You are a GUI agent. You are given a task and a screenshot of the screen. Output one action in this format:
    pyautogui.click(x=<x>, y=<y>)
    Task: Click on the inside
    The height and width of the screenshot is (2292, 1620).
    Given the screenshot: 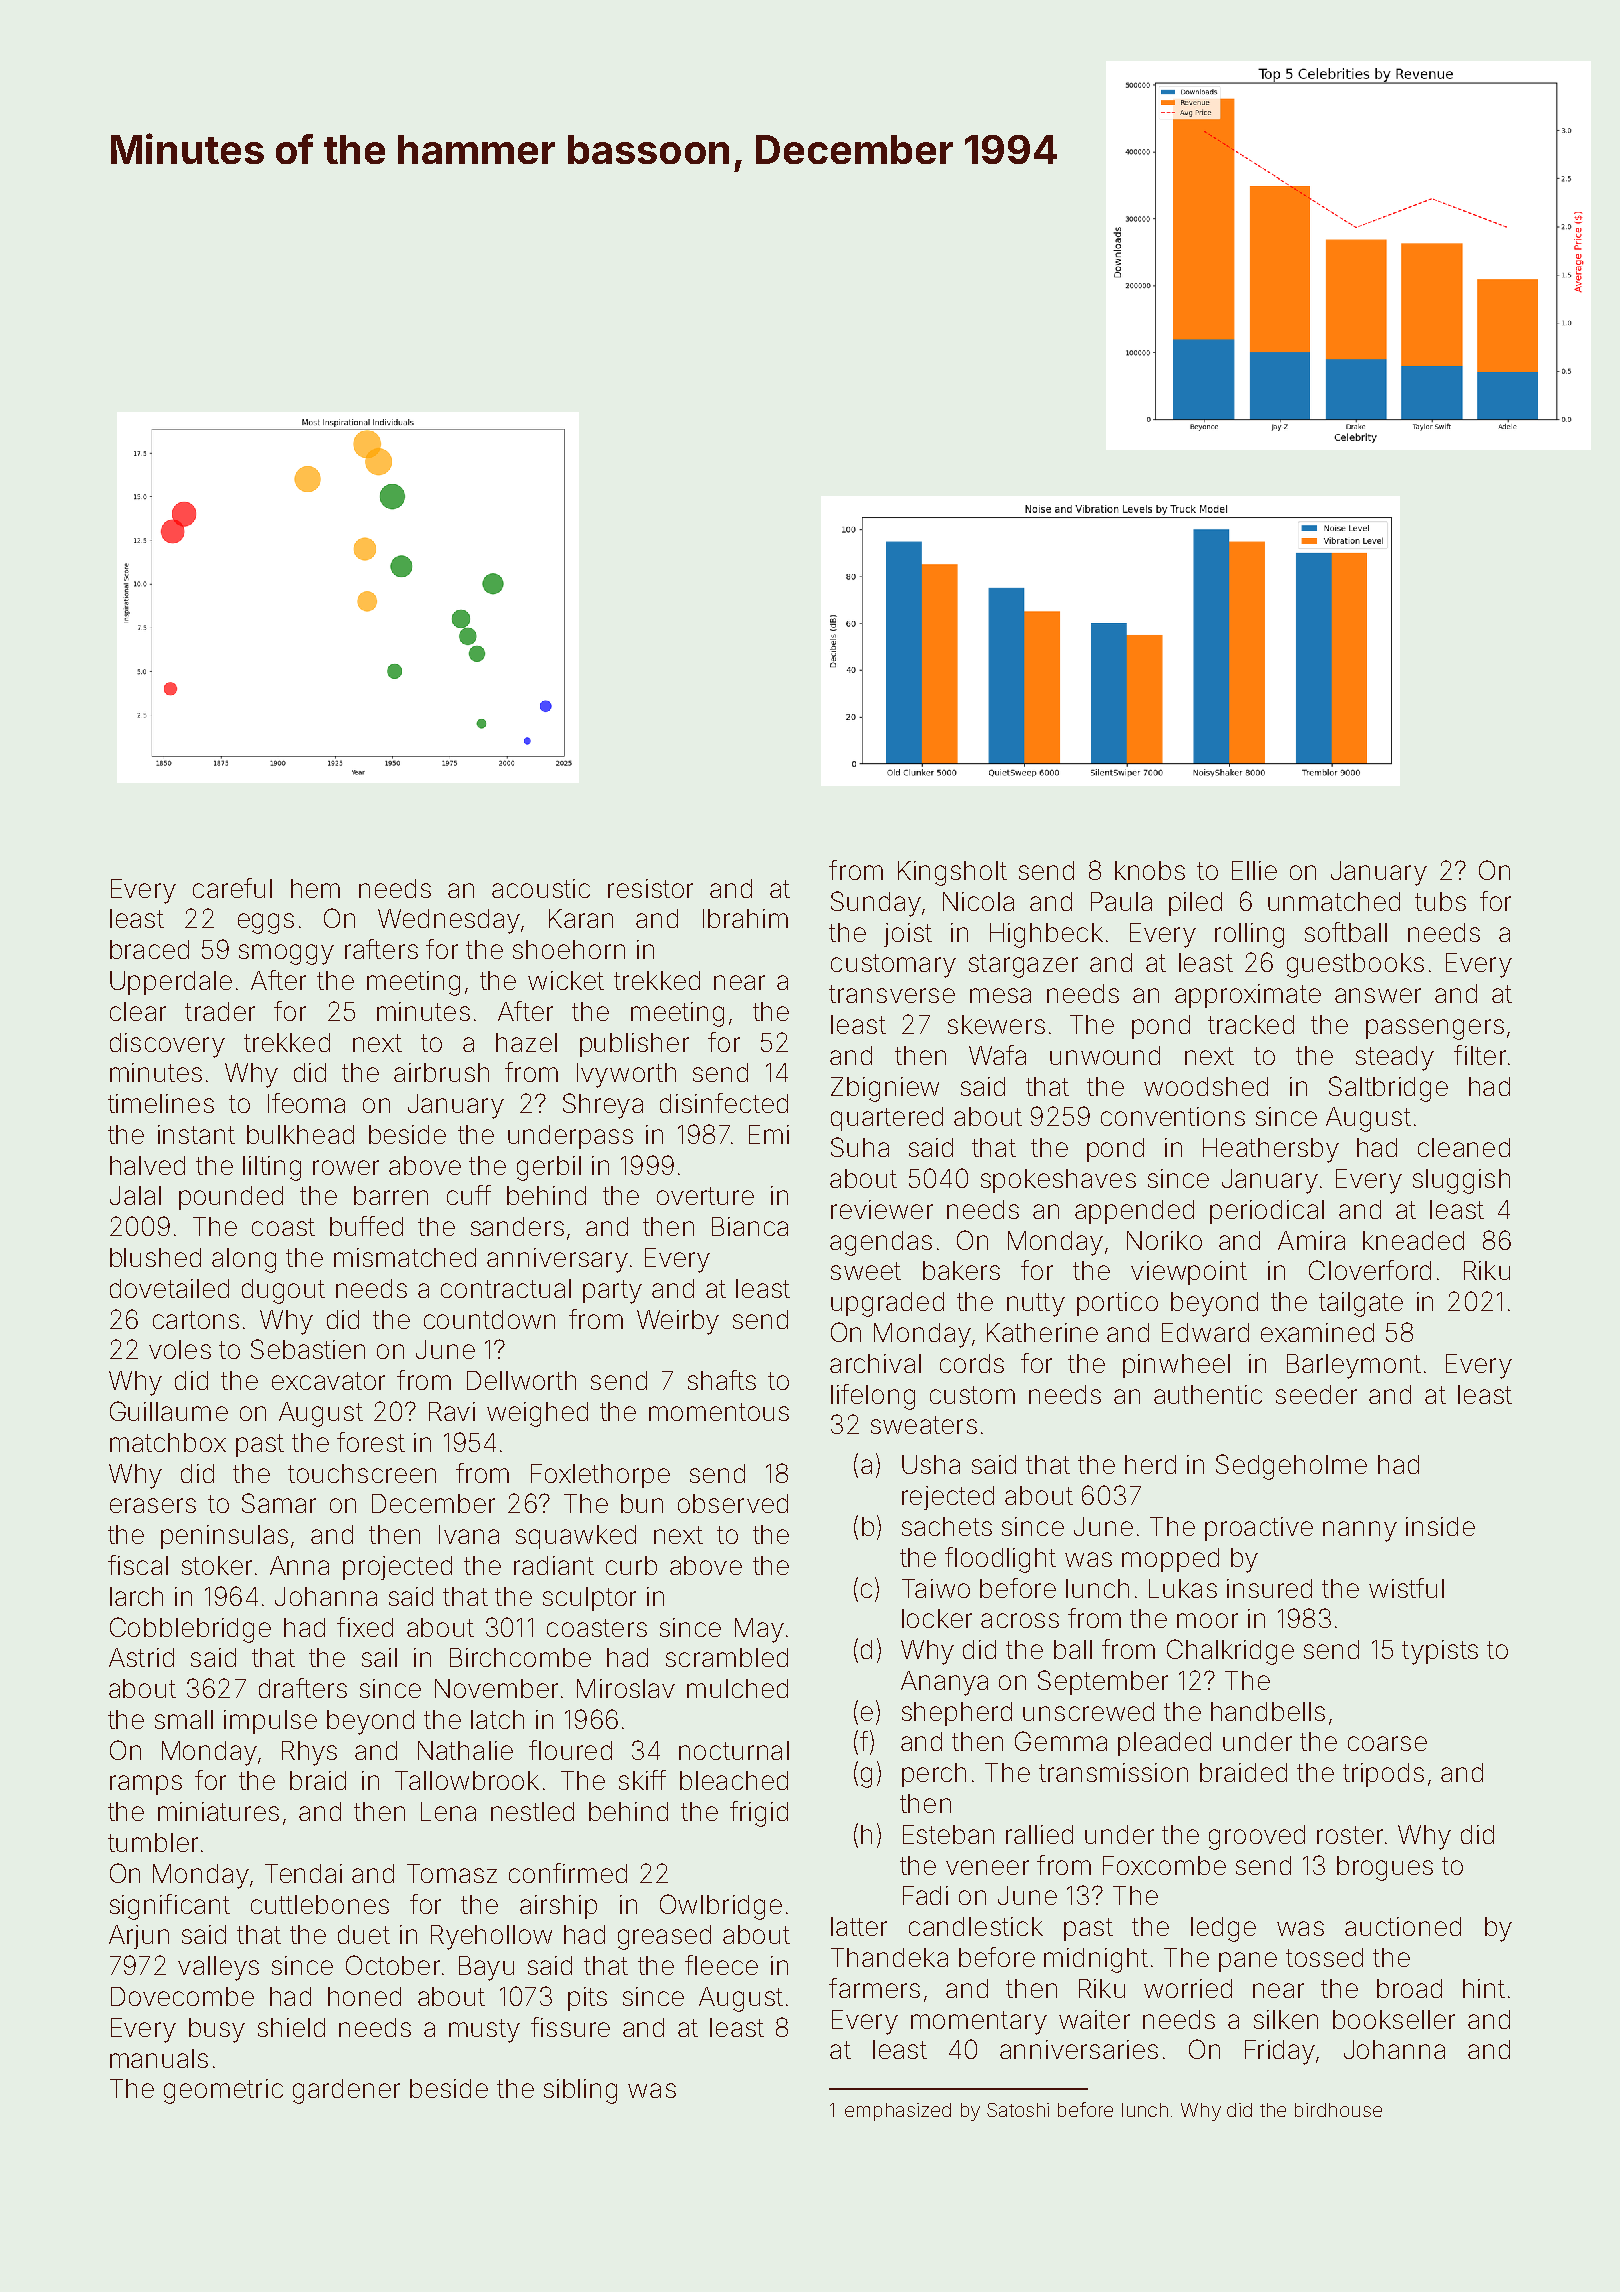 What is the action you would take?
    pyautogui.click(x=1440, y=1526)
